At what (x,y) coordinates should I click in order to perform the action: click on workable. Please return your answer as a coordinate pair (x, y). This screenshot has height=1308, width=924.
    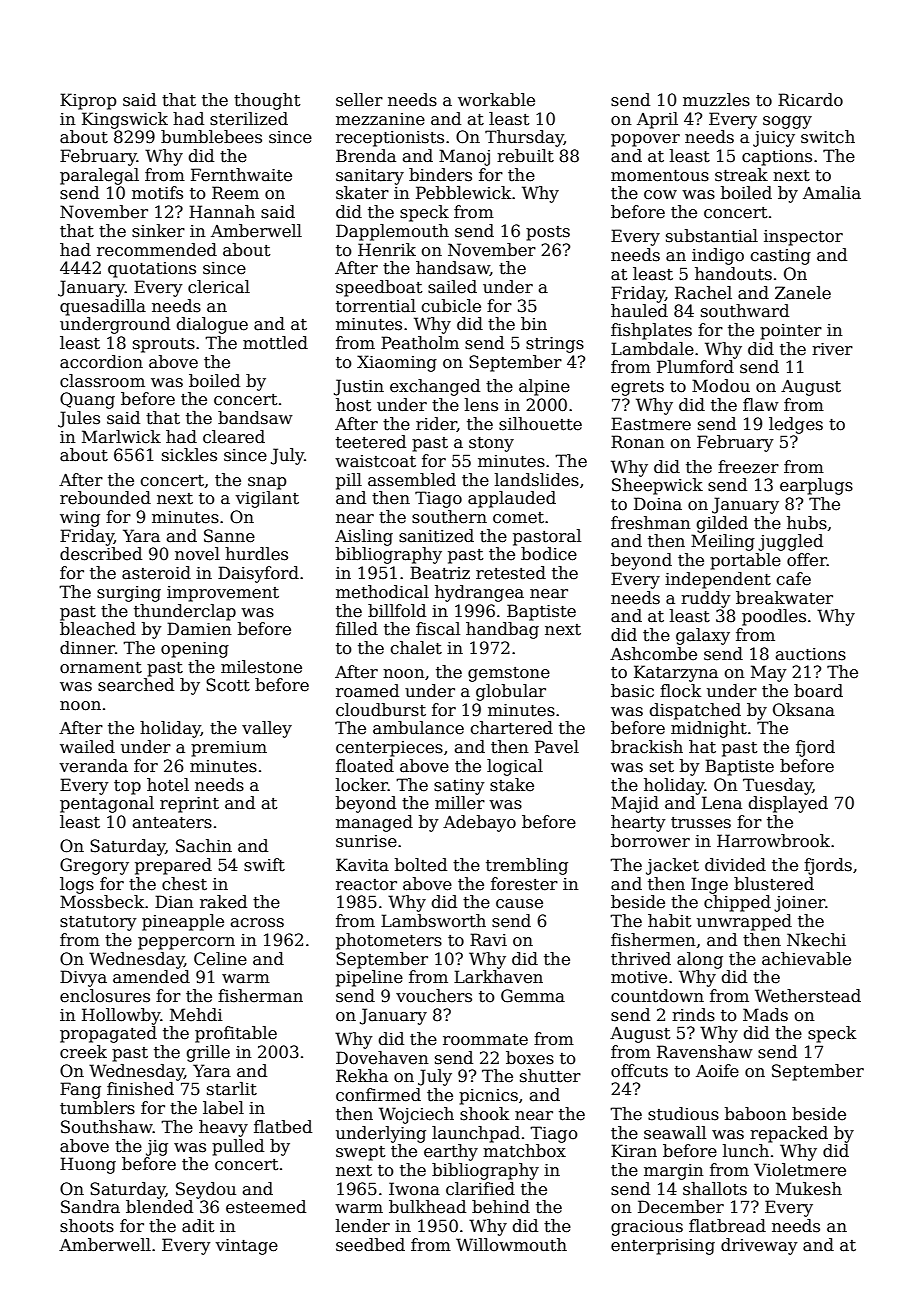
    Looking at the image, I should click on (496, 100).
